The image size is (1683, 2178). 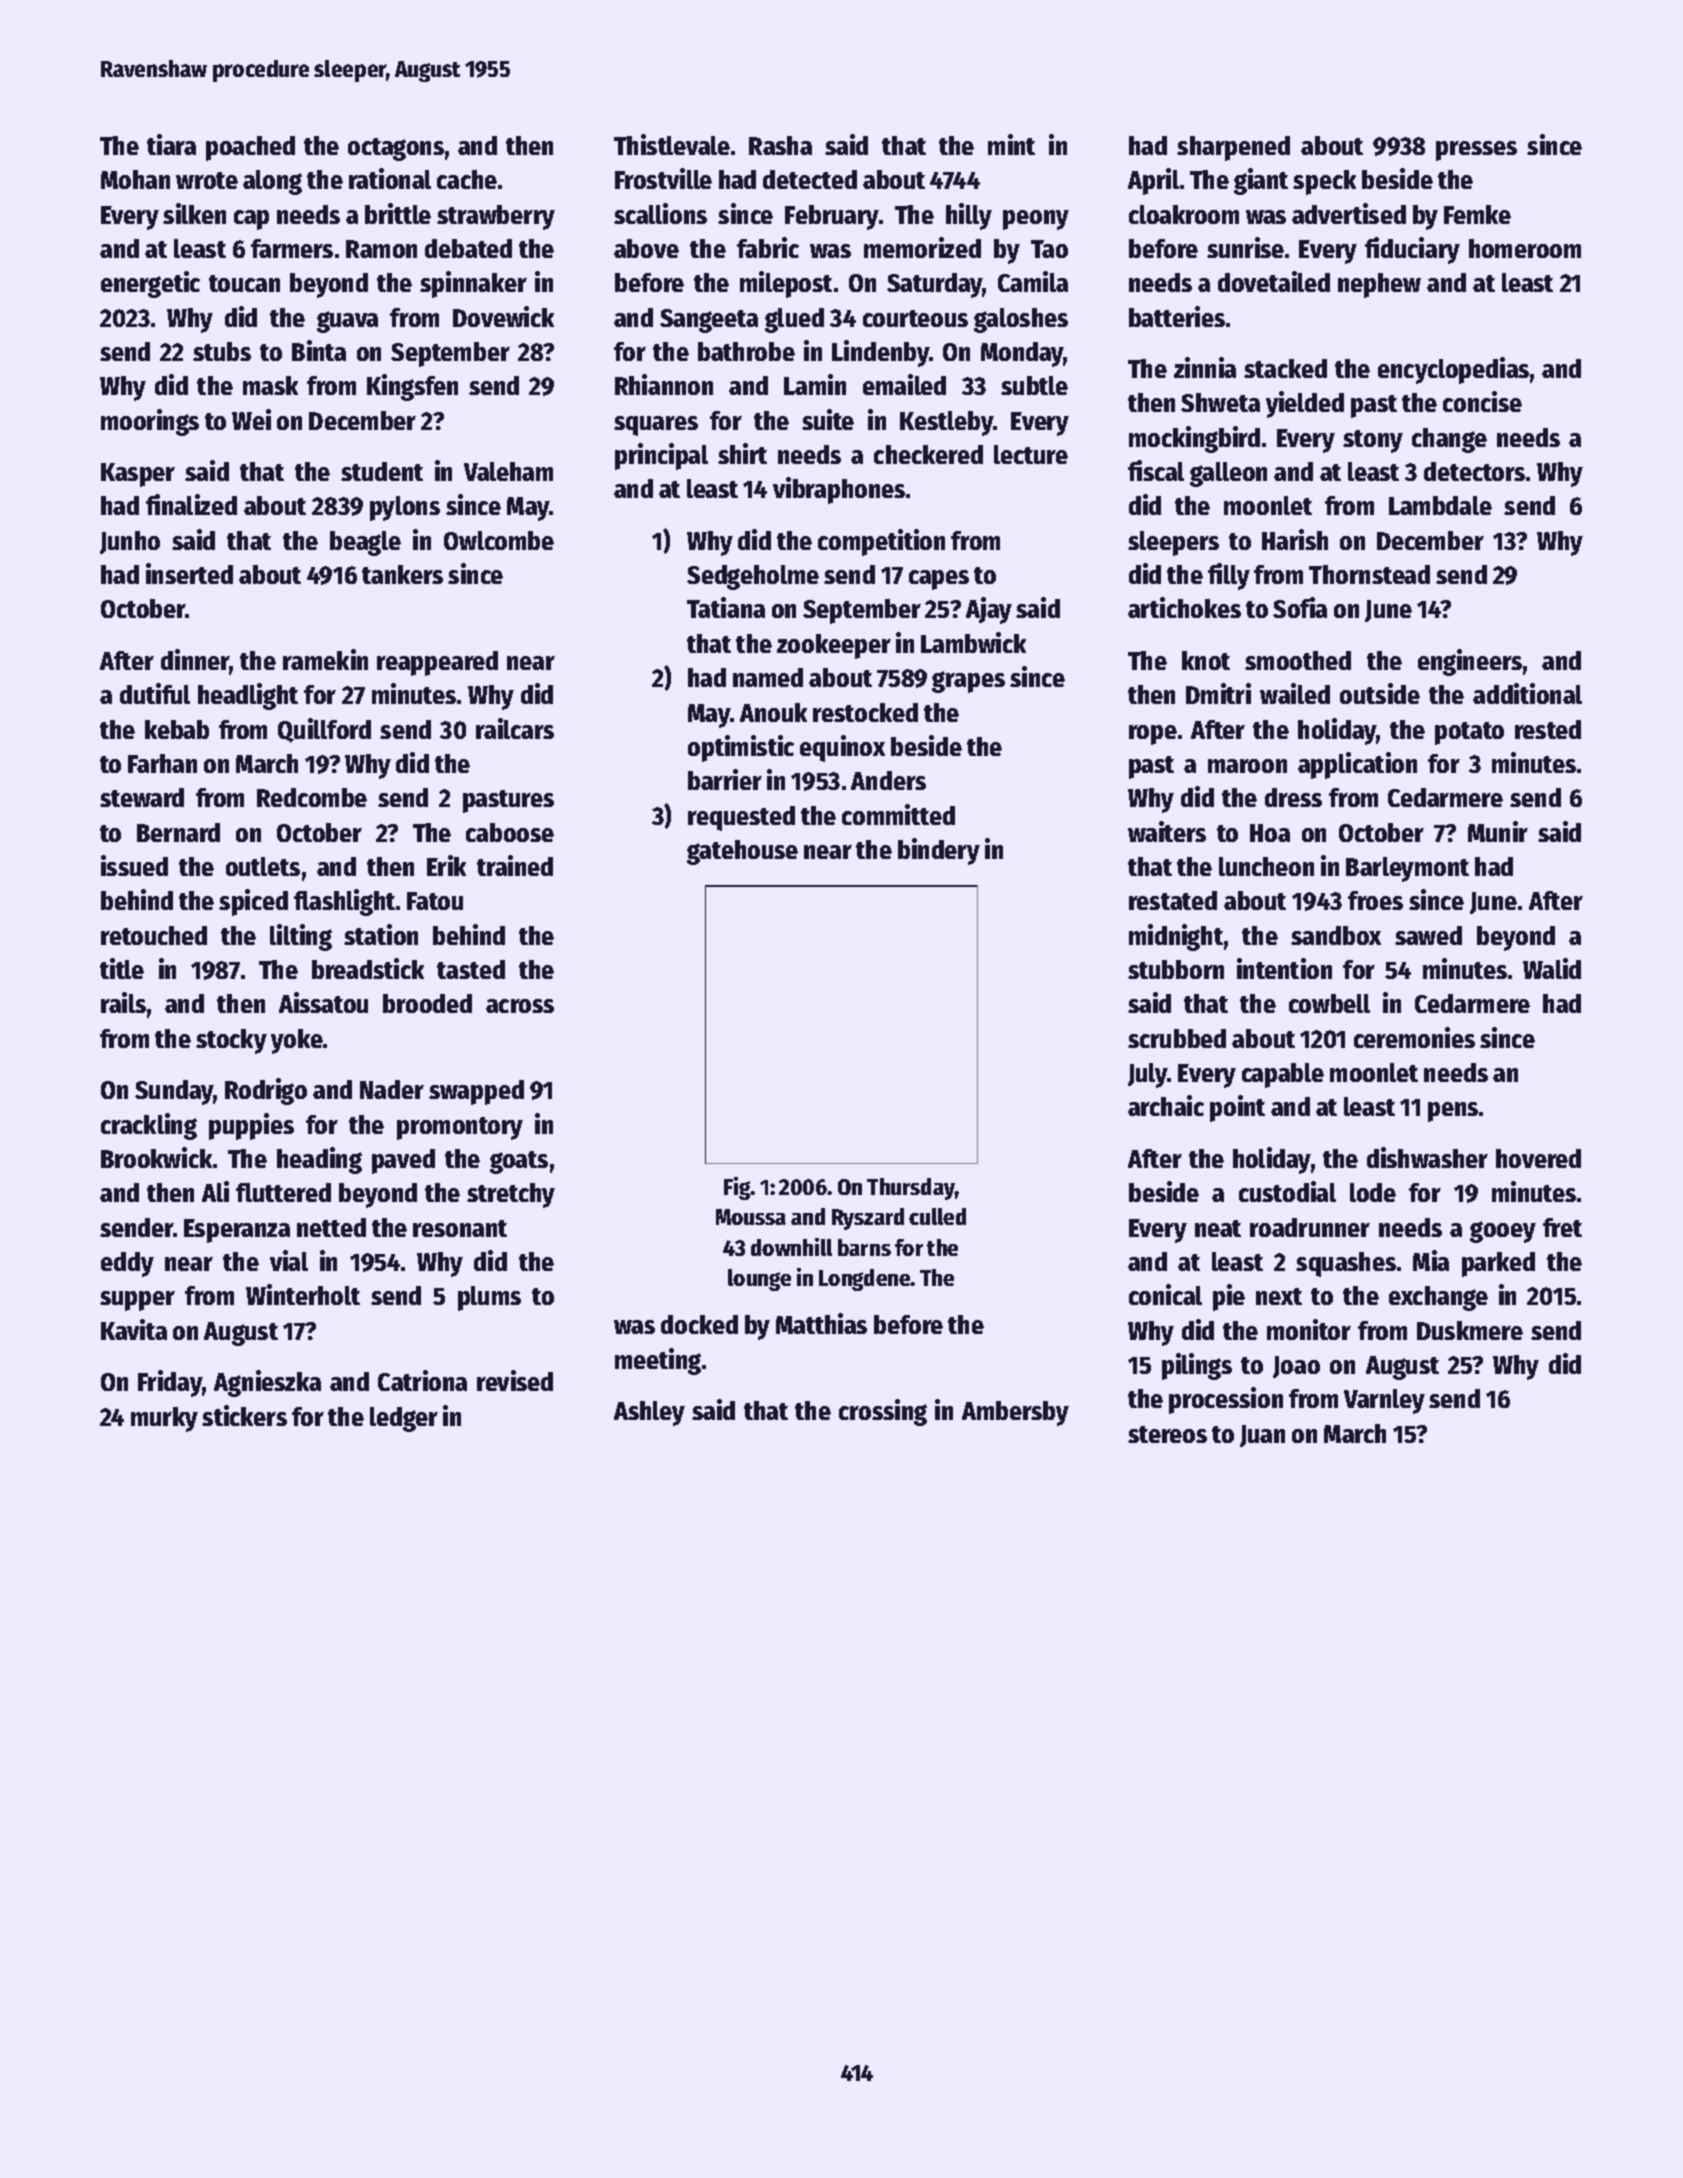 I want to click on Walid, so click(x=1552, y=968).
